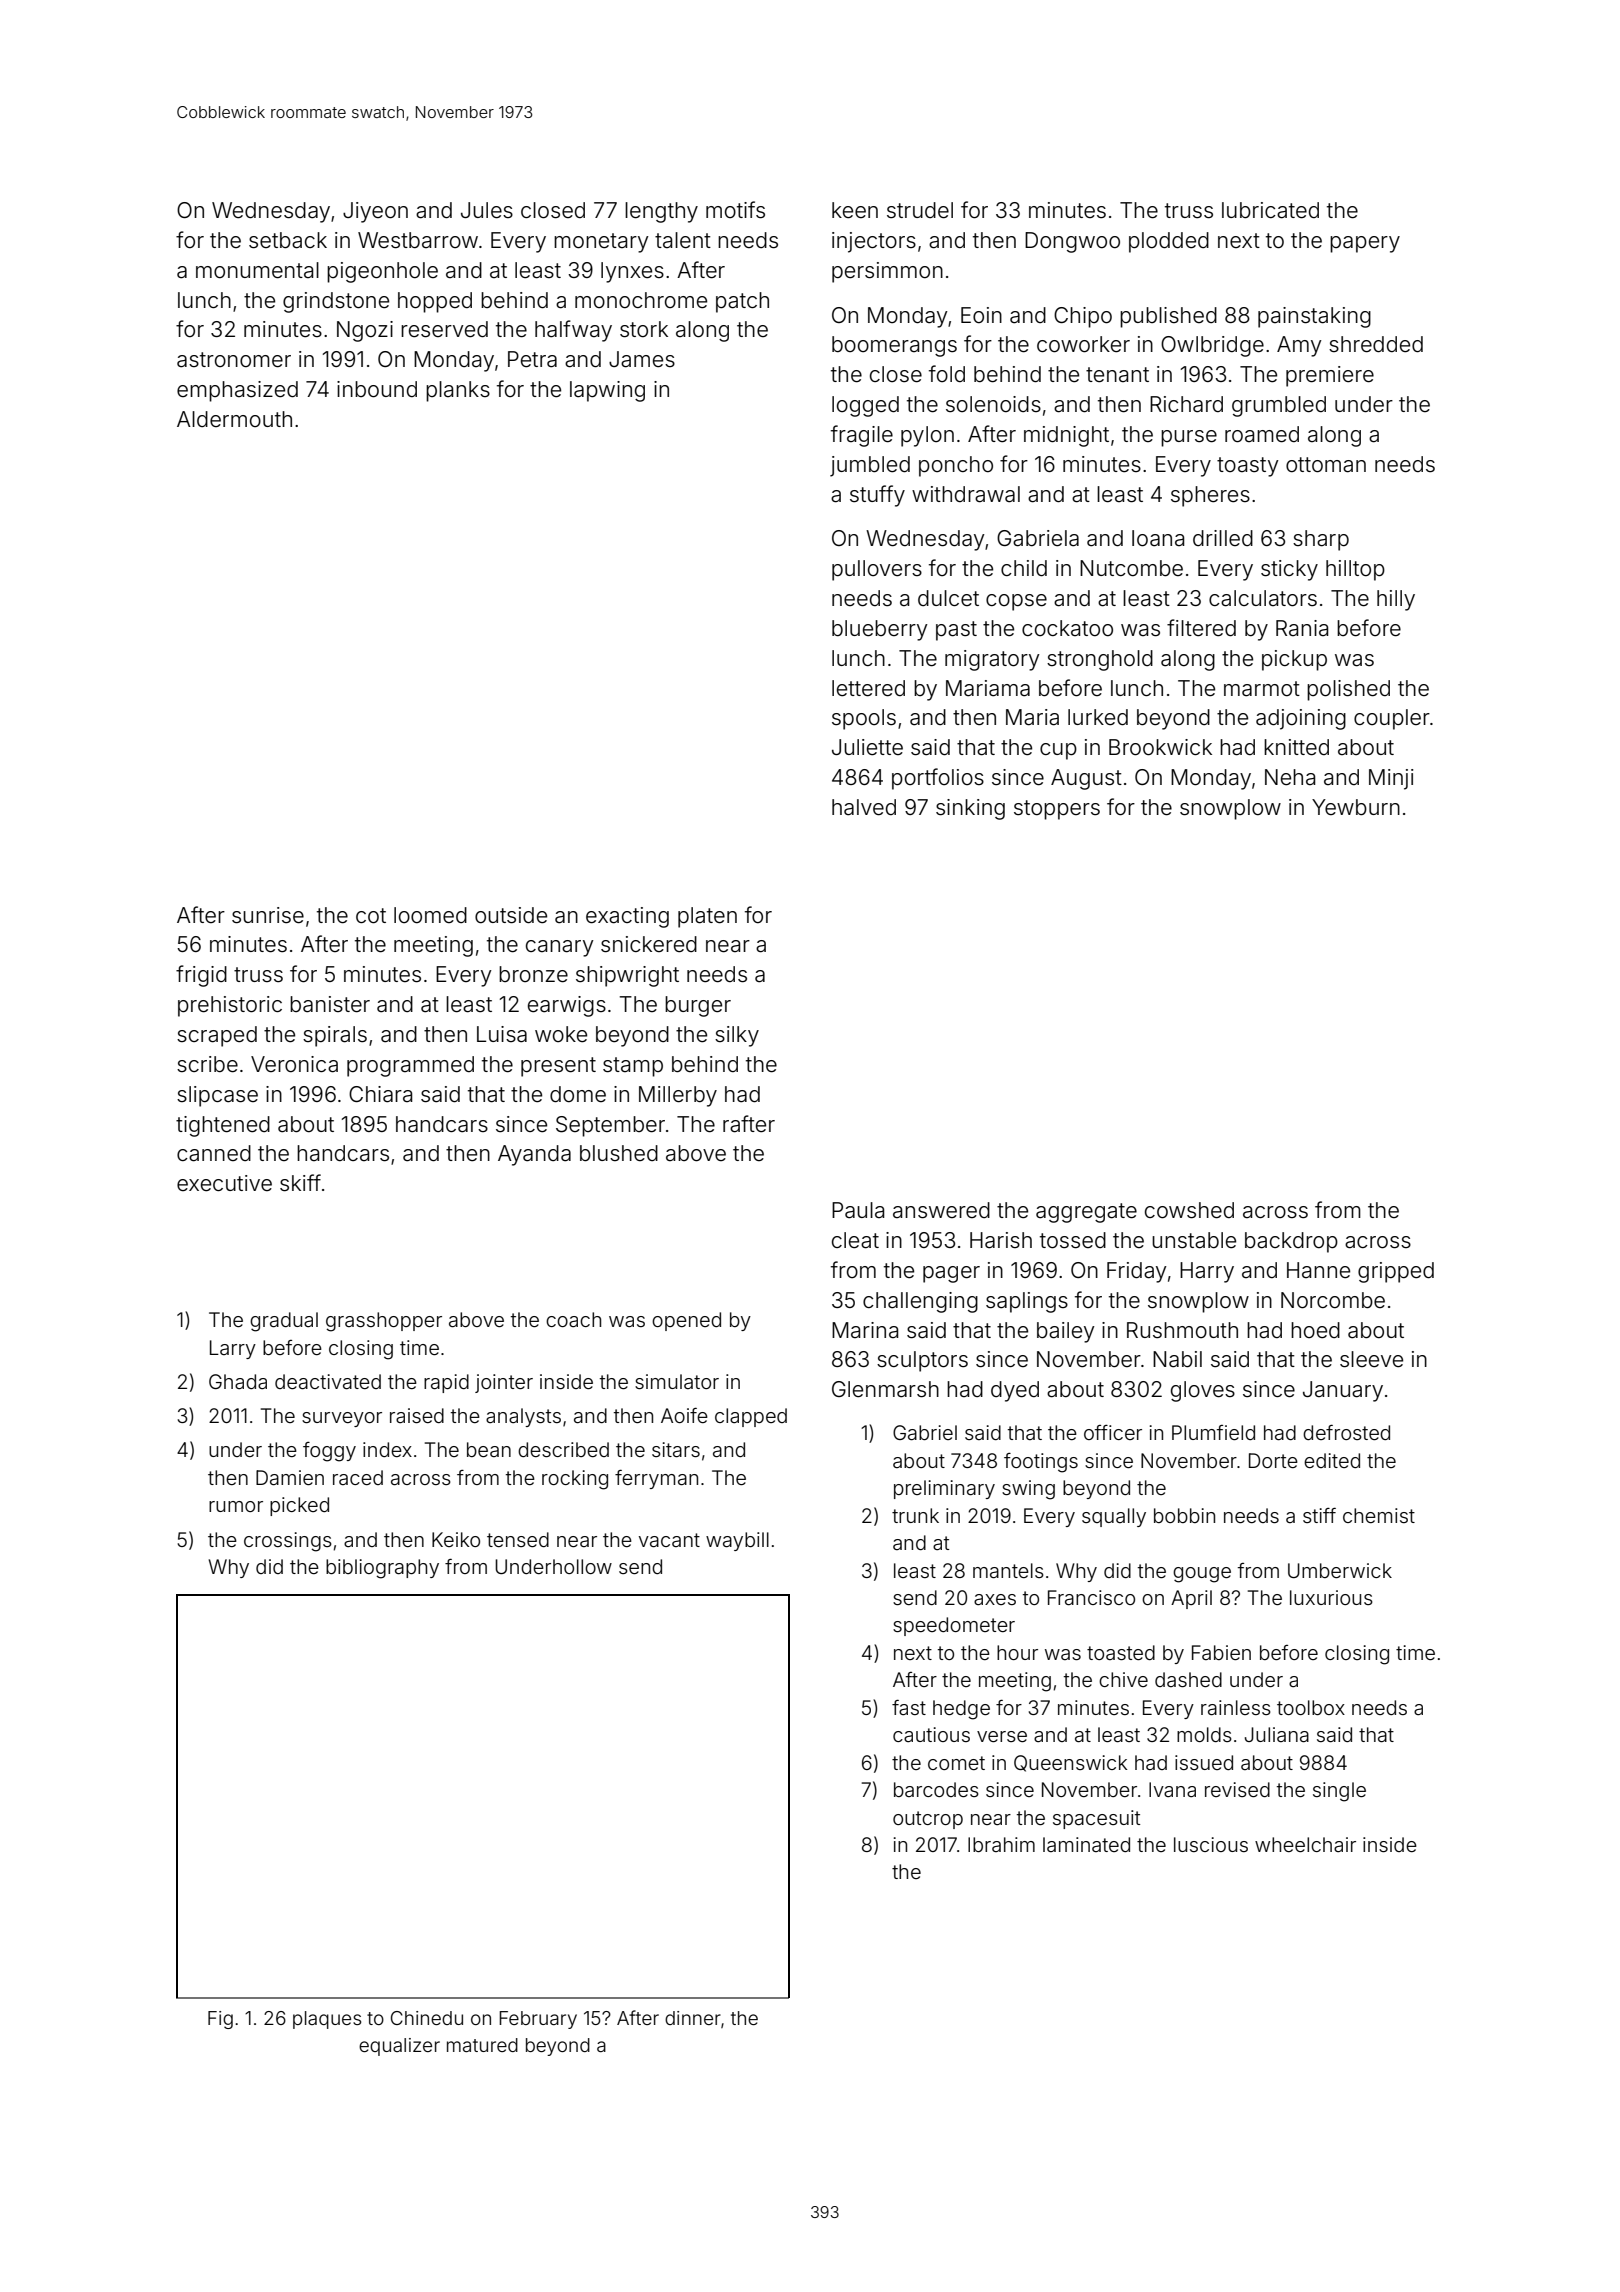 Image resolution: width=1620 pixels, height=2292 pixels. Describe the element at coordinates (693, 2018) in the screenshot. I see `dinner` at that location.
